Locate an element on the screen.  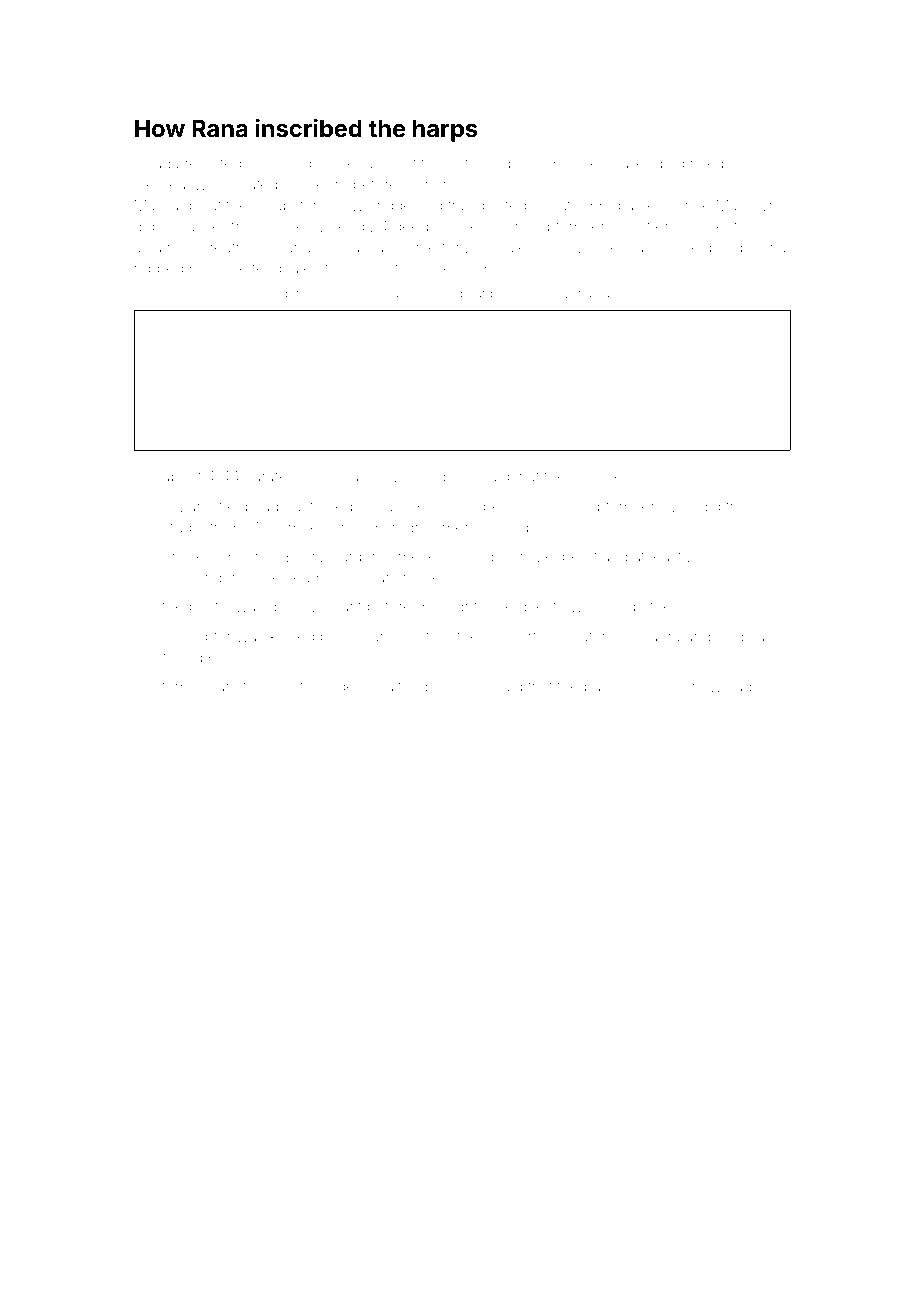
Wednesday is located at coordinates (611, 248).
